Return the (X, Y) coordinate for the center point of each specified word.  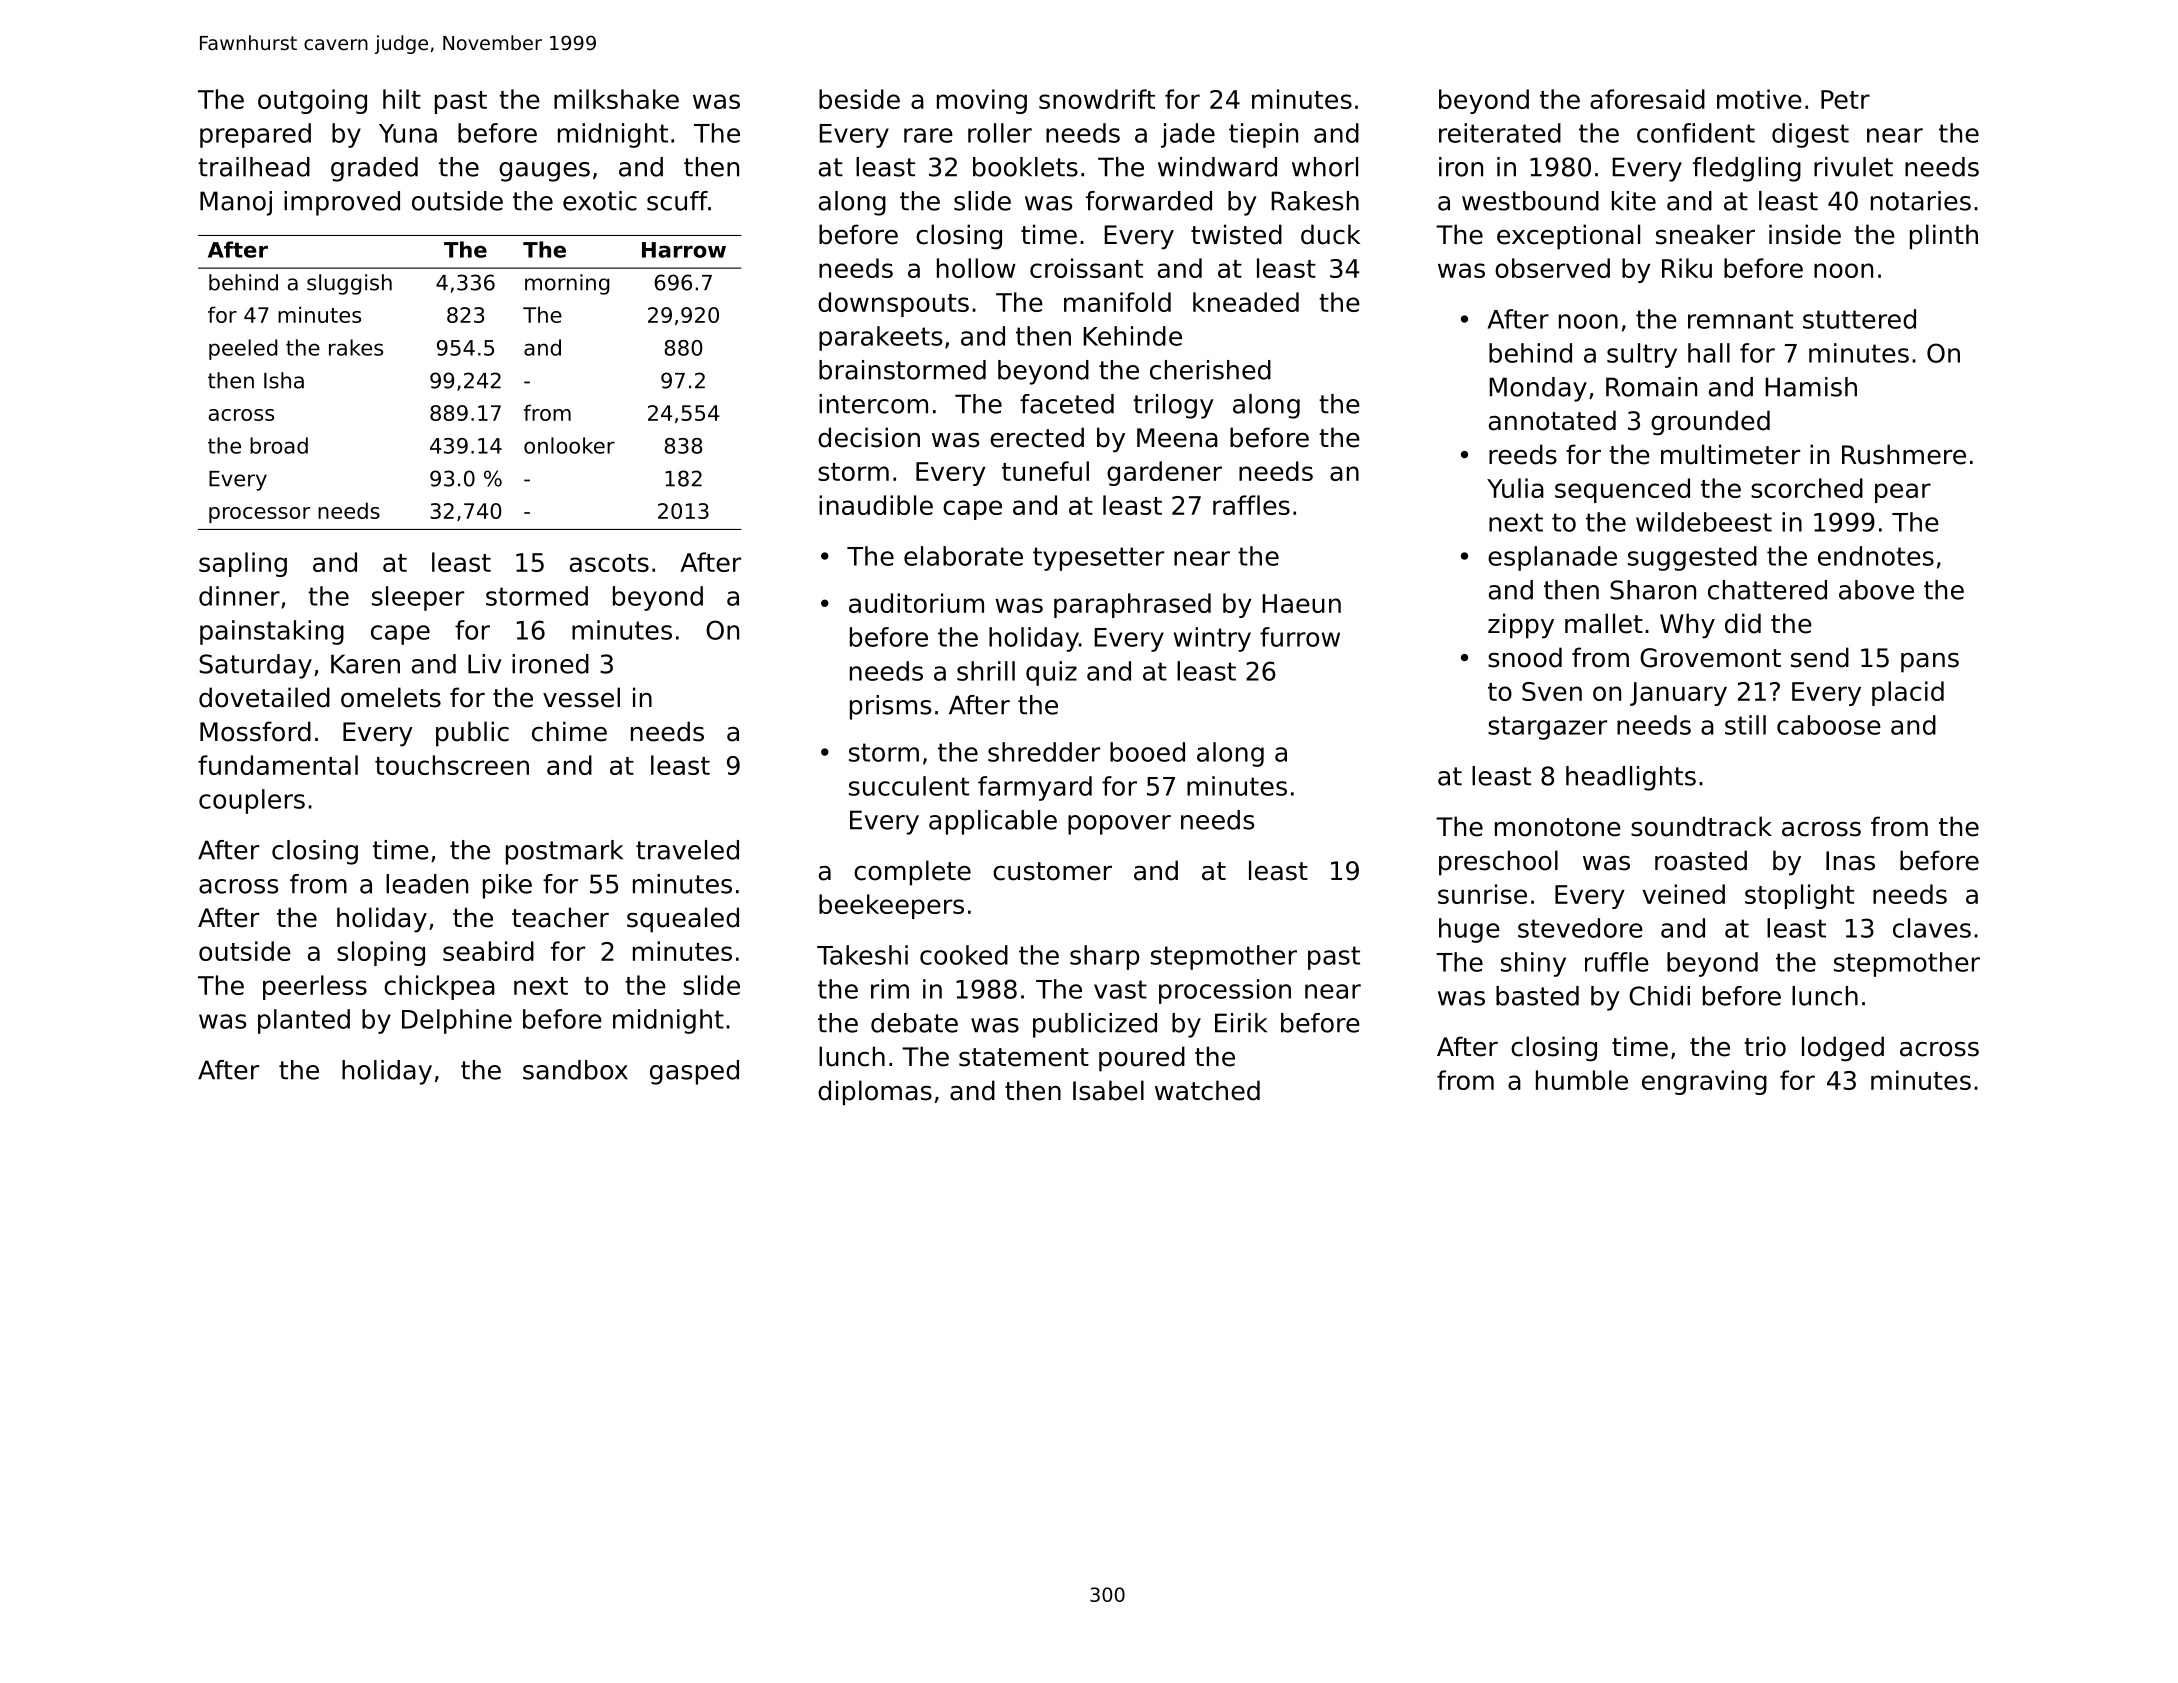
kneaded (1246, 302)
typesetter (1098, 559)
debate (914, 1023)
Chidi (1659, 996)
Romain (1651, 387)
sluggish (349, 284)
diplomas (875, 1093)
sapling (243, 564)
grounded (1710, 423)
